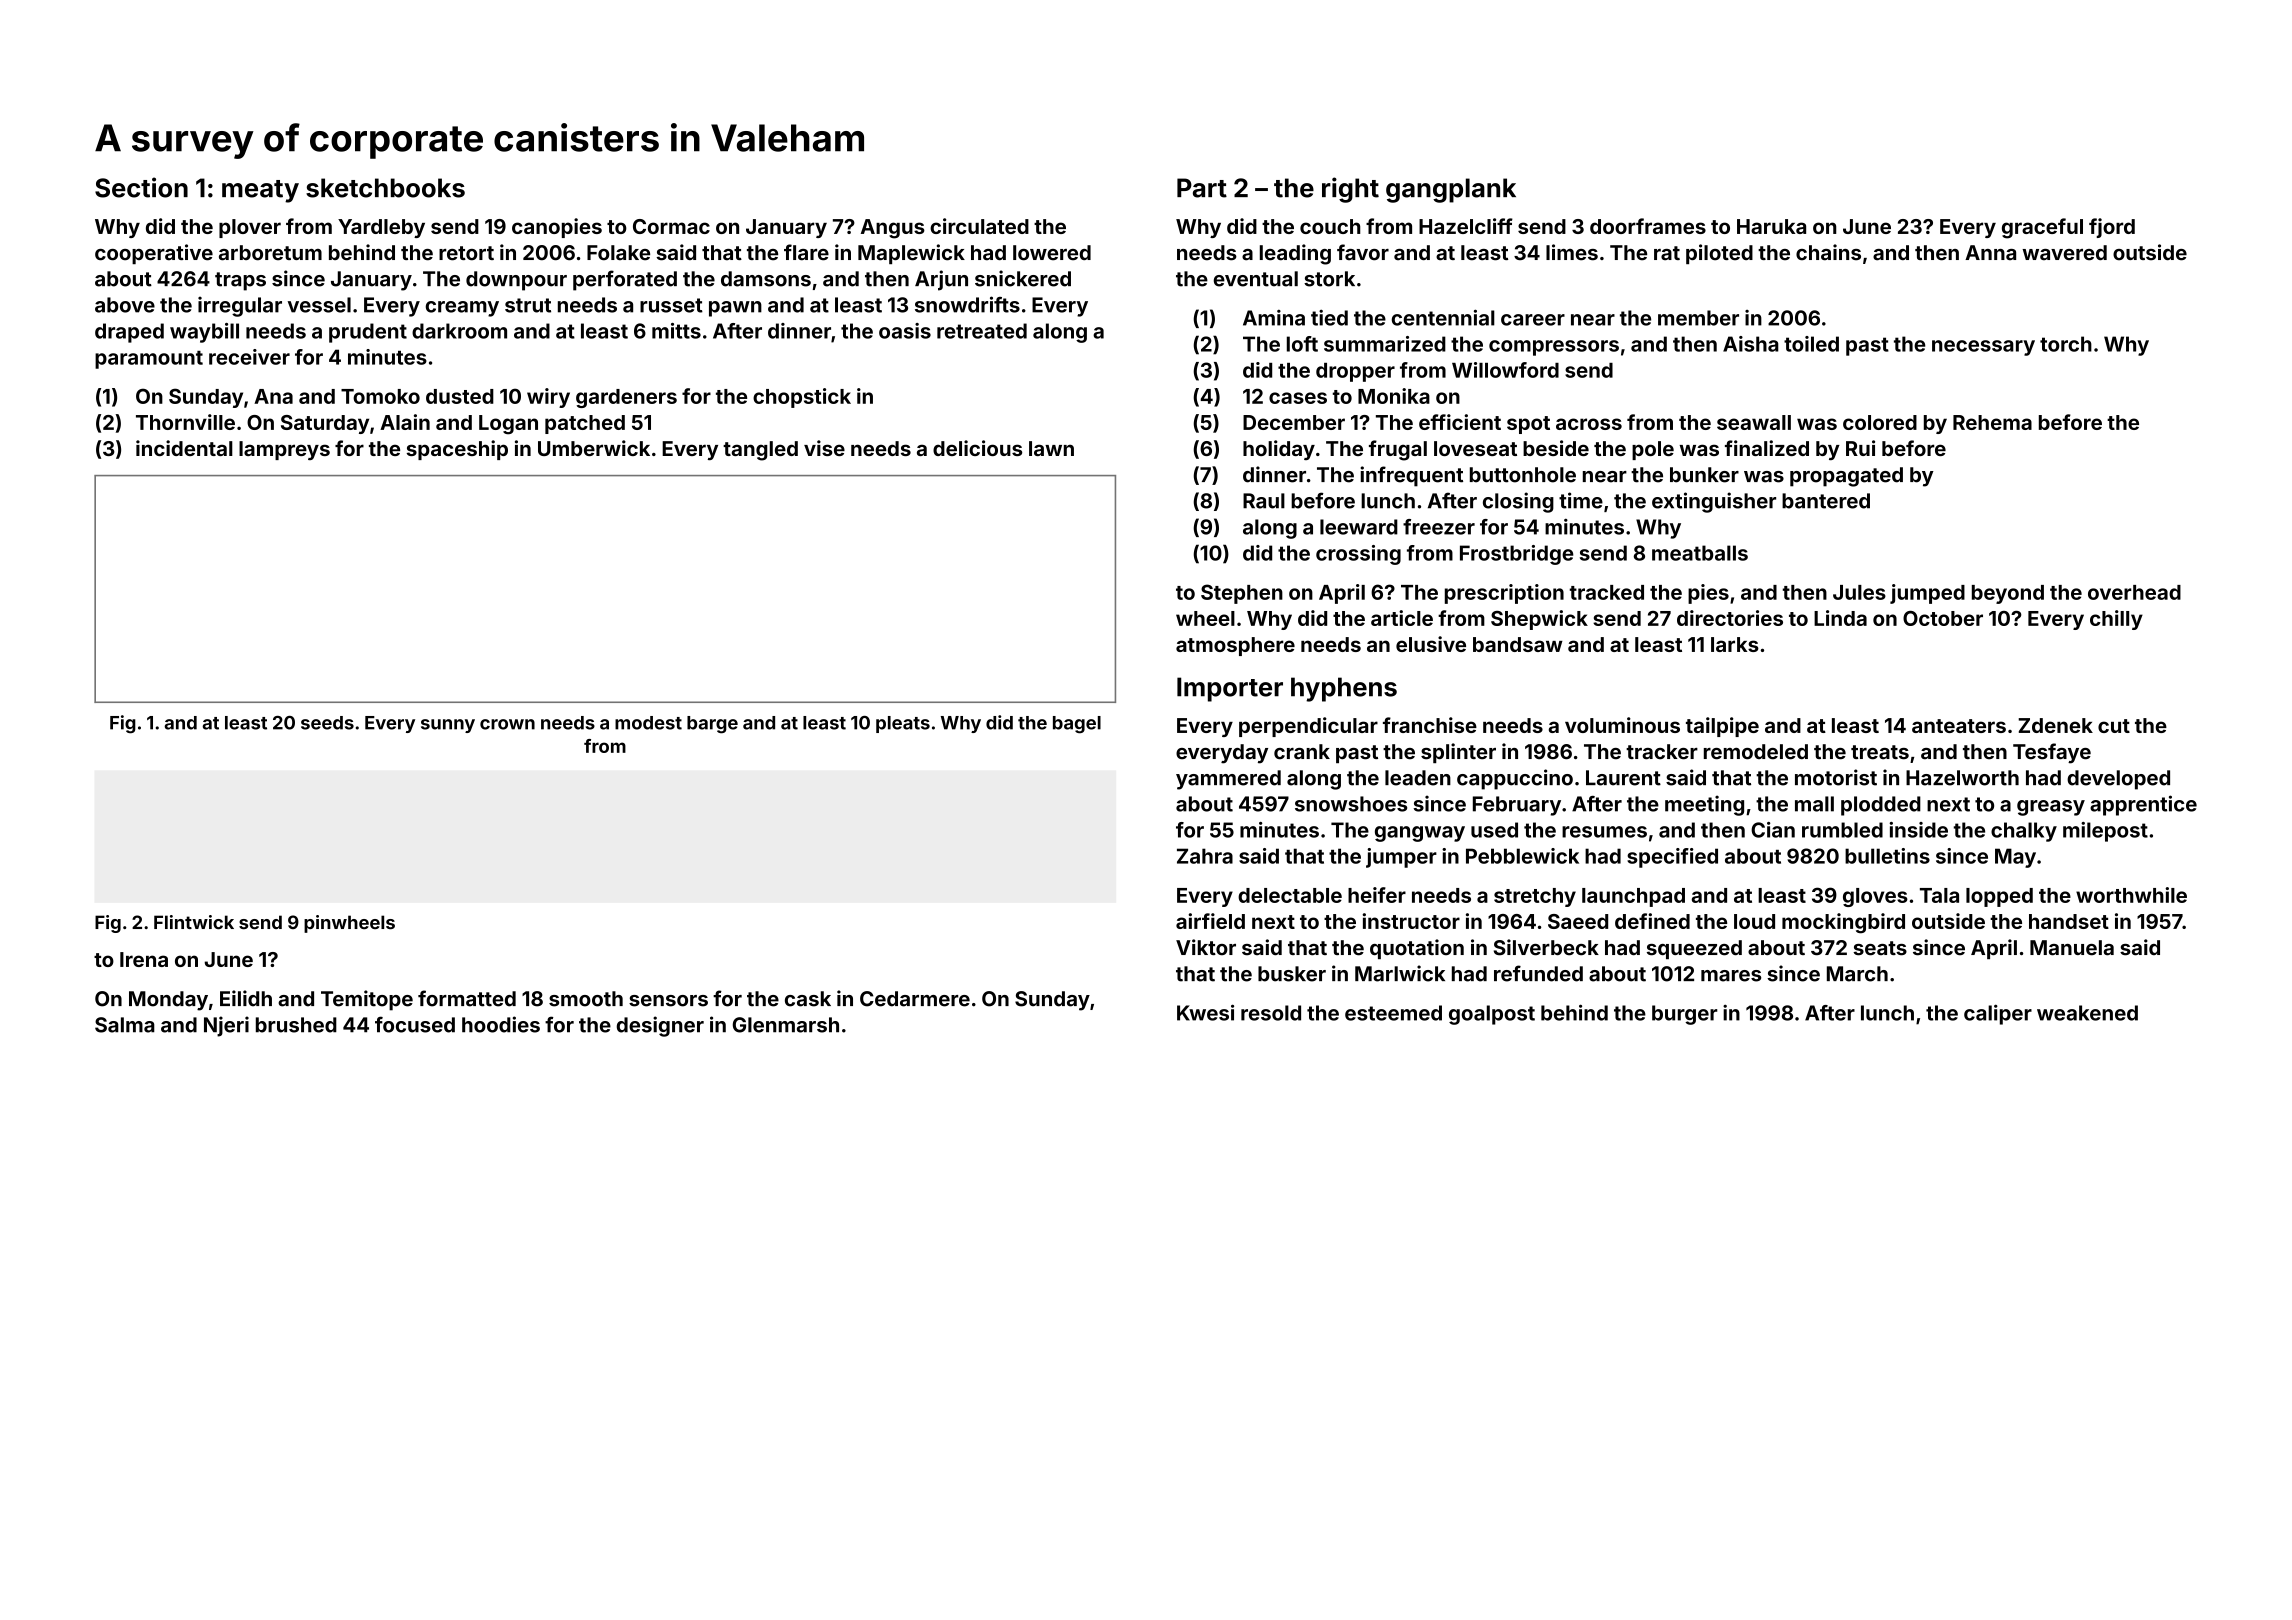 This page has height=1620, width=2292. I want to click on weakened, so click(2087, 1013).
